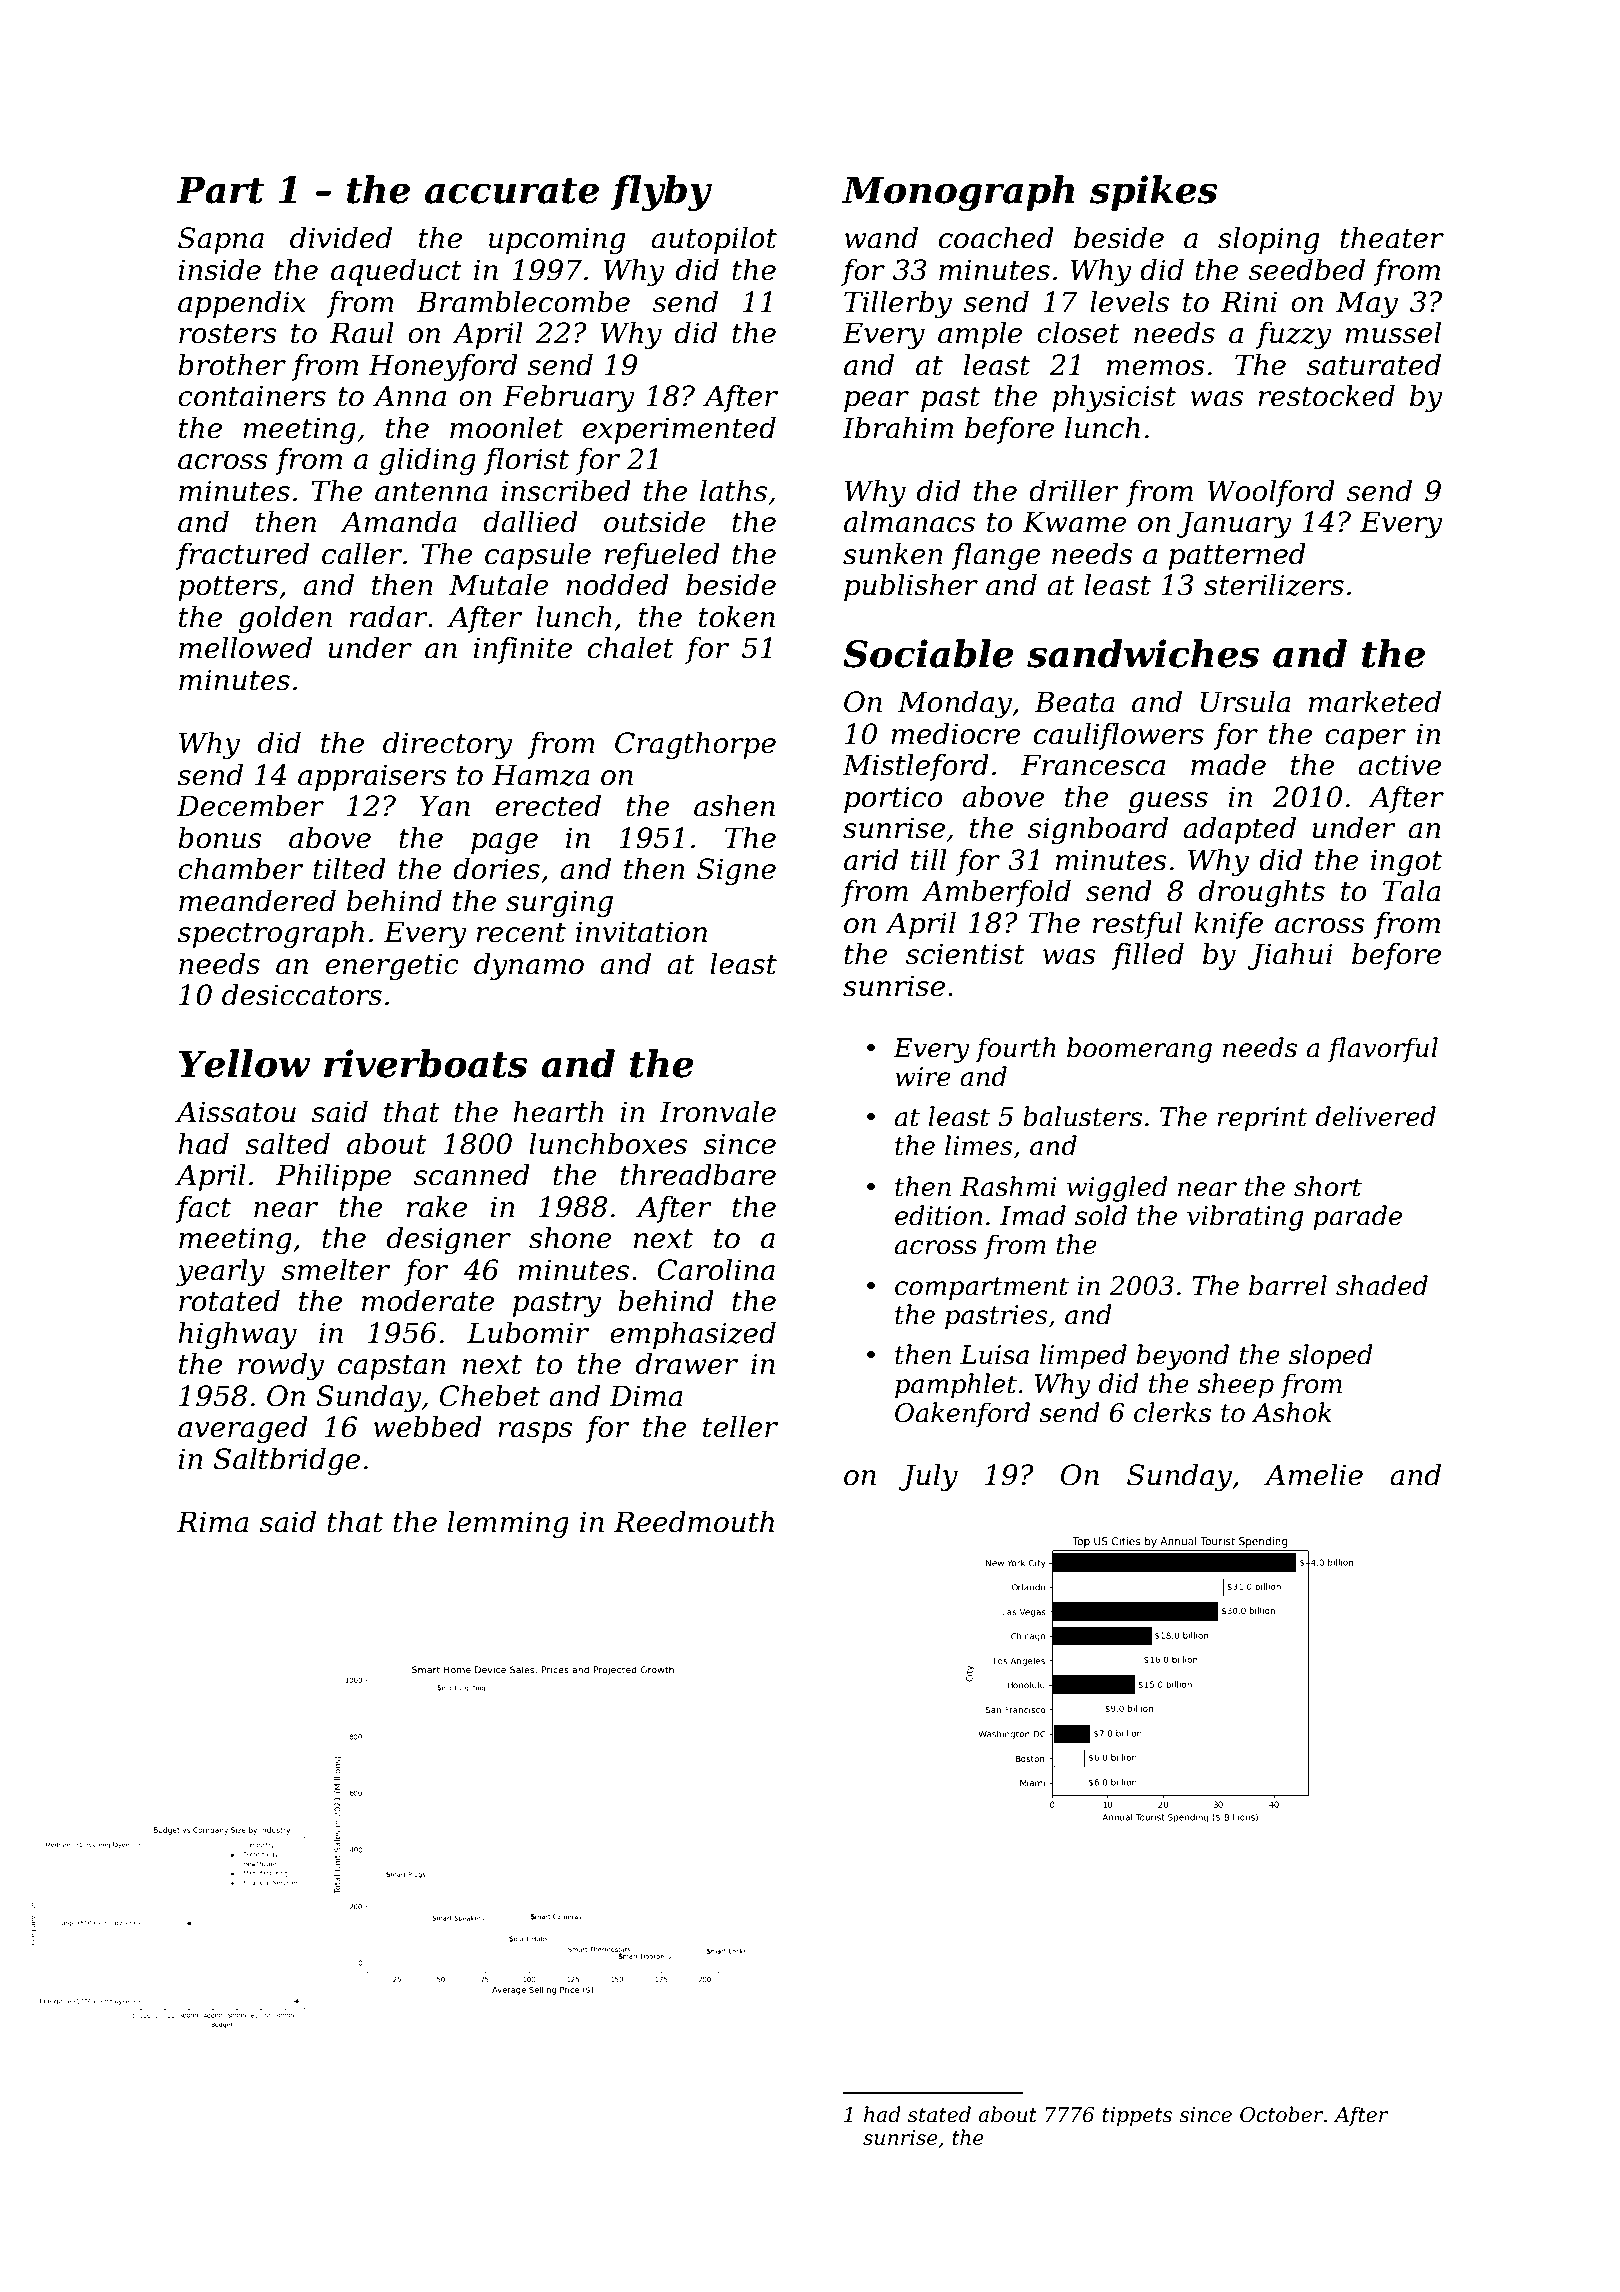  What do you see at coordinates (1375, 1116) in the screenshot?
I see `delivered` at bounding box center [1375, 1116].
